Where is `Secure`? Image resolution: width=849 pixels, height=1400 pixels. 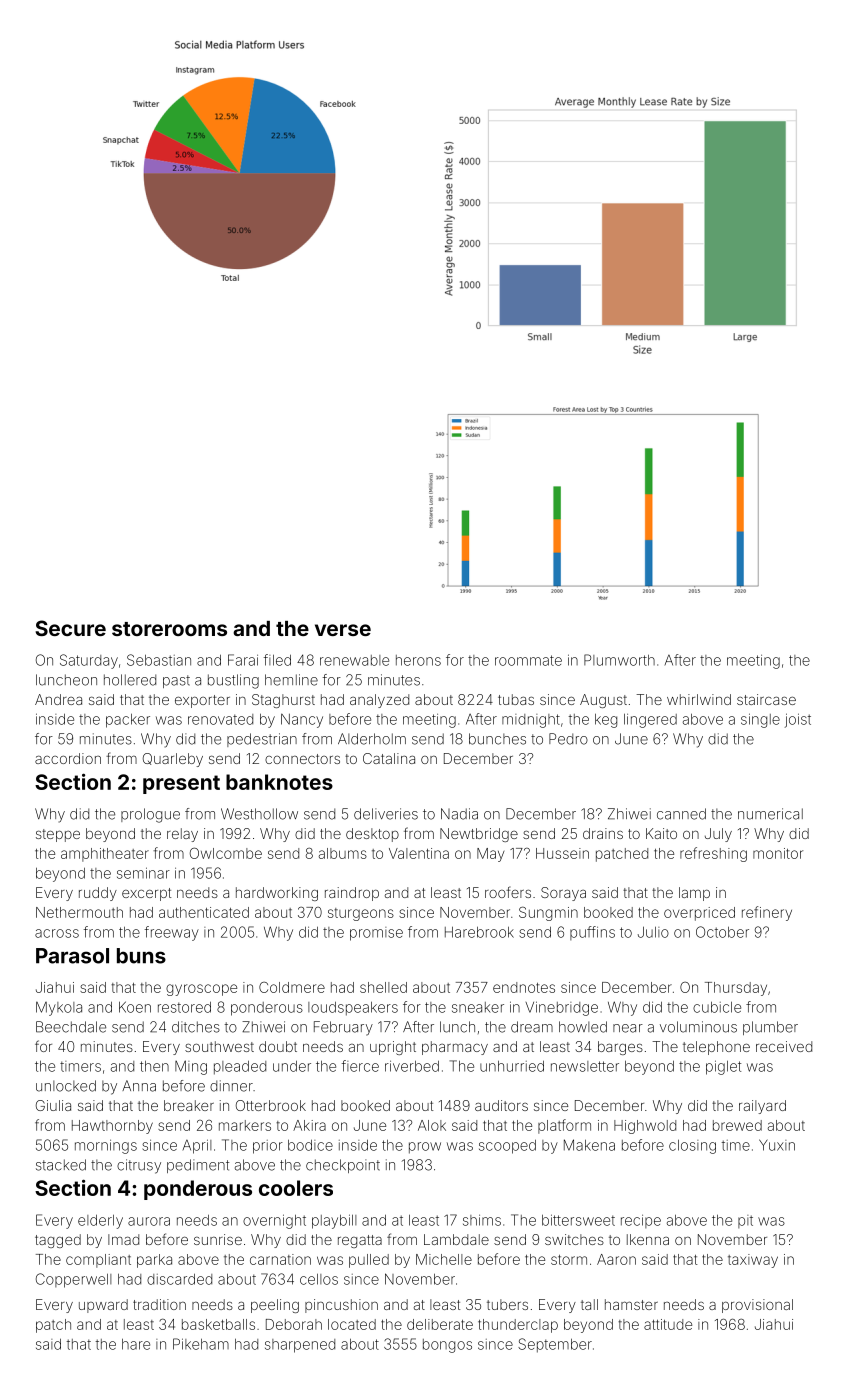
Secure is located at coordinates (70, 628).
